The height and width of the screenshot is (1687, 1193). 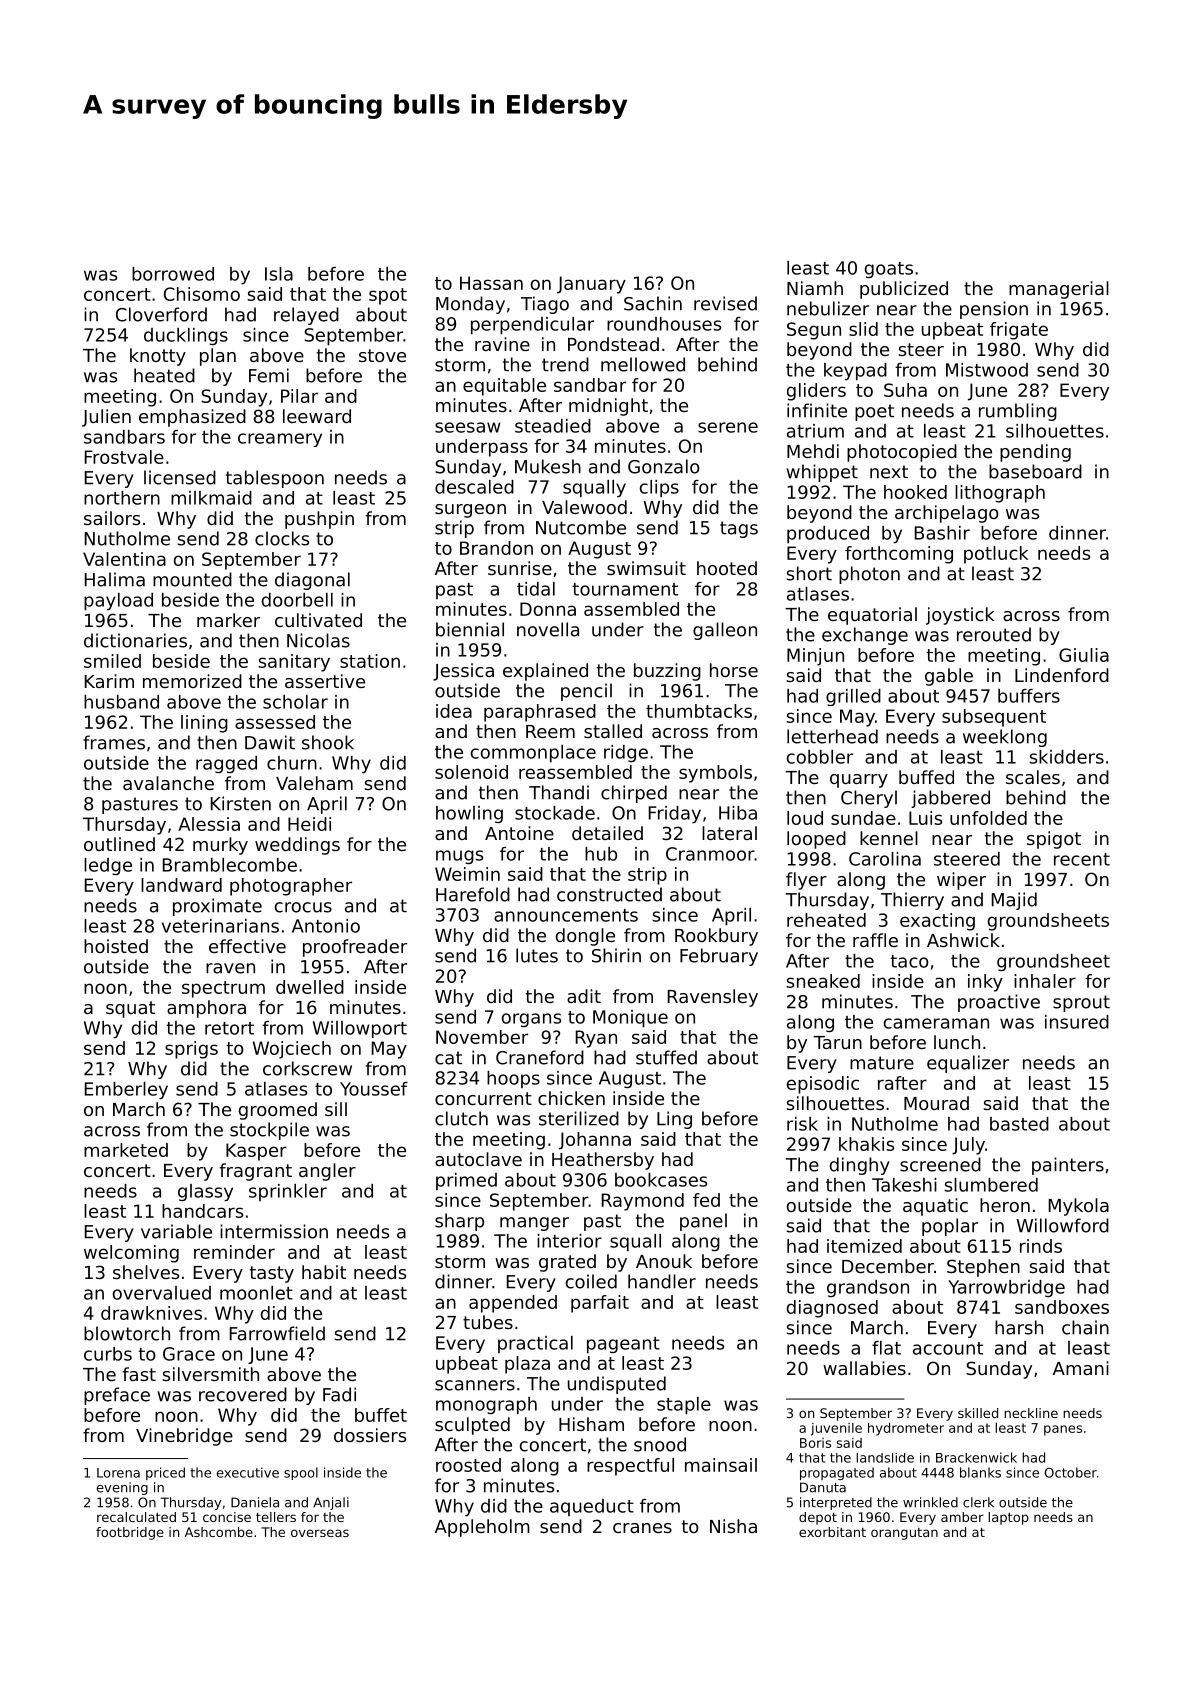 I want to click on detailed, so click(x=607, y=833).
